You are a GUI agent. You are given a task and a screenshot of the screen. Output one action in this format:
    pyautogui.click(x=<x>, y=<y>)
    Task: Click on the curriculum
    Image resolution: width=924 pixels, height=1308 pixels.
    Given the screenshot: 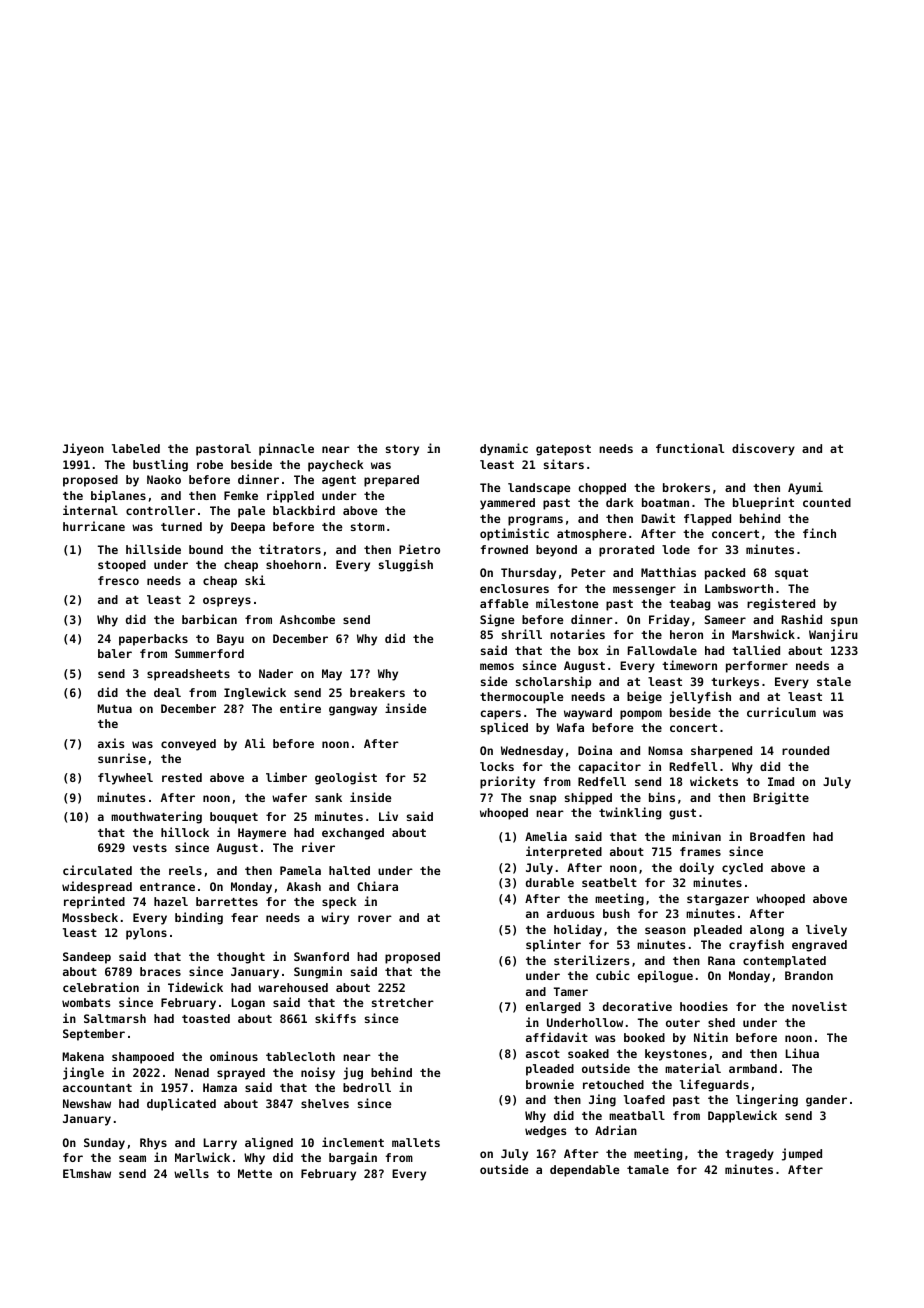 What is the action you would take?
    pyautogui.click(x=781, y=712)
